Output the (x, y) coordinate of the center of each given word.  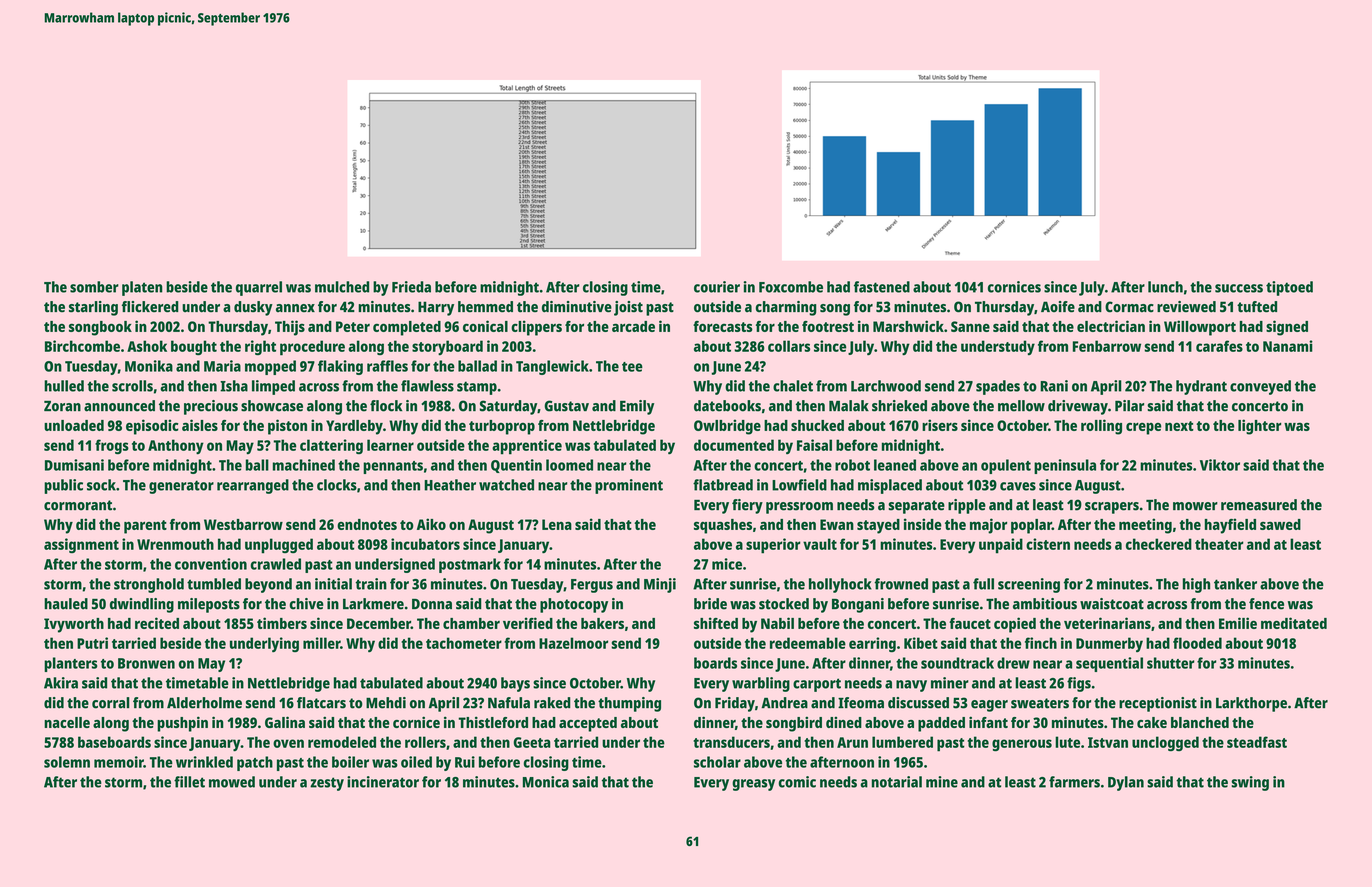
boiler (350, 762)
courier (717, 287)
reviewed (1186, 307)
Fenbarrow (1107, 346)
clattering (331, 446)
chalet (793, 386)
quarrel (259, 288)
